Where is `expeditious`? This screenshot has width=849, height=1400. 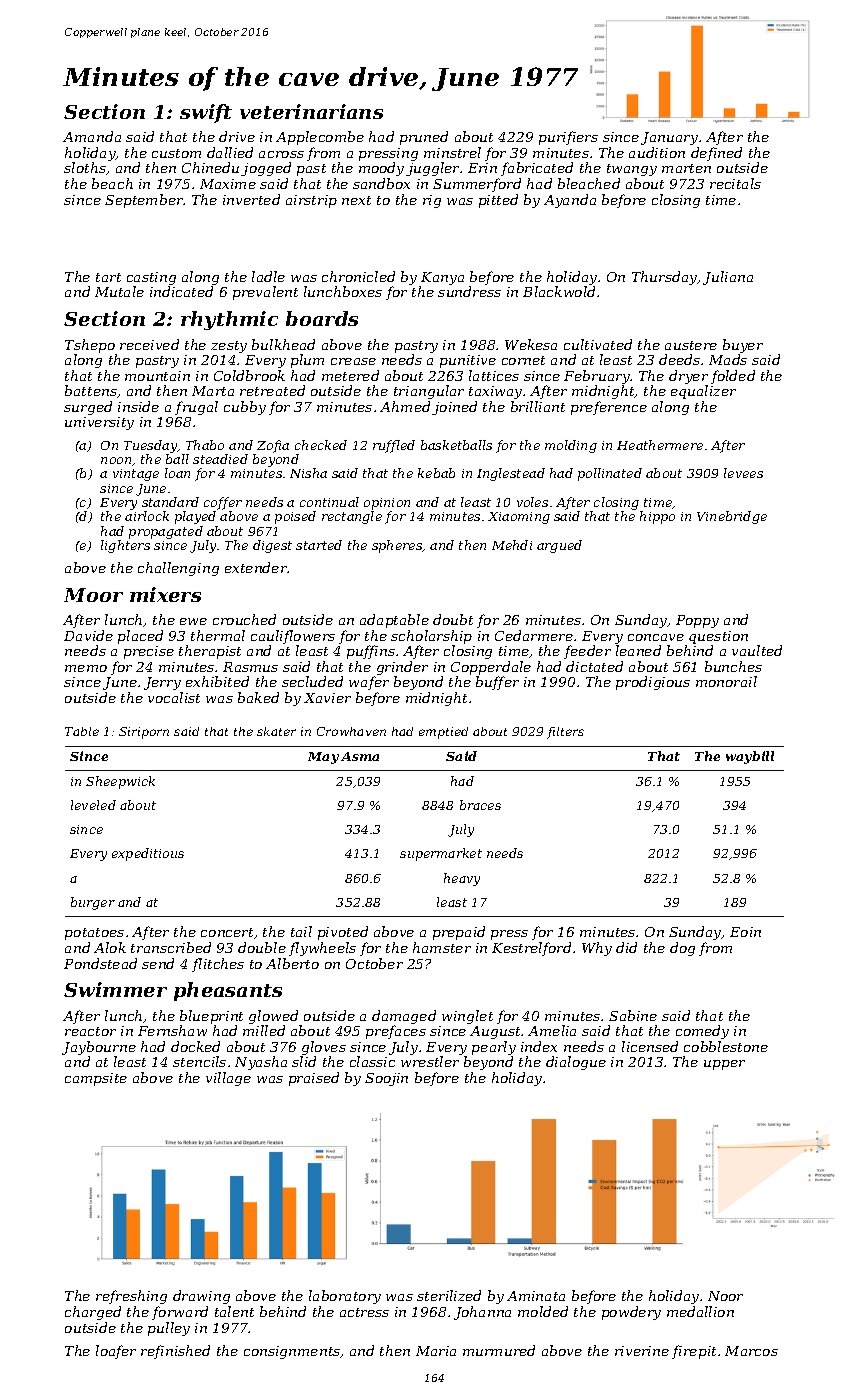 expeditious is located at coordinates (148, 854).
